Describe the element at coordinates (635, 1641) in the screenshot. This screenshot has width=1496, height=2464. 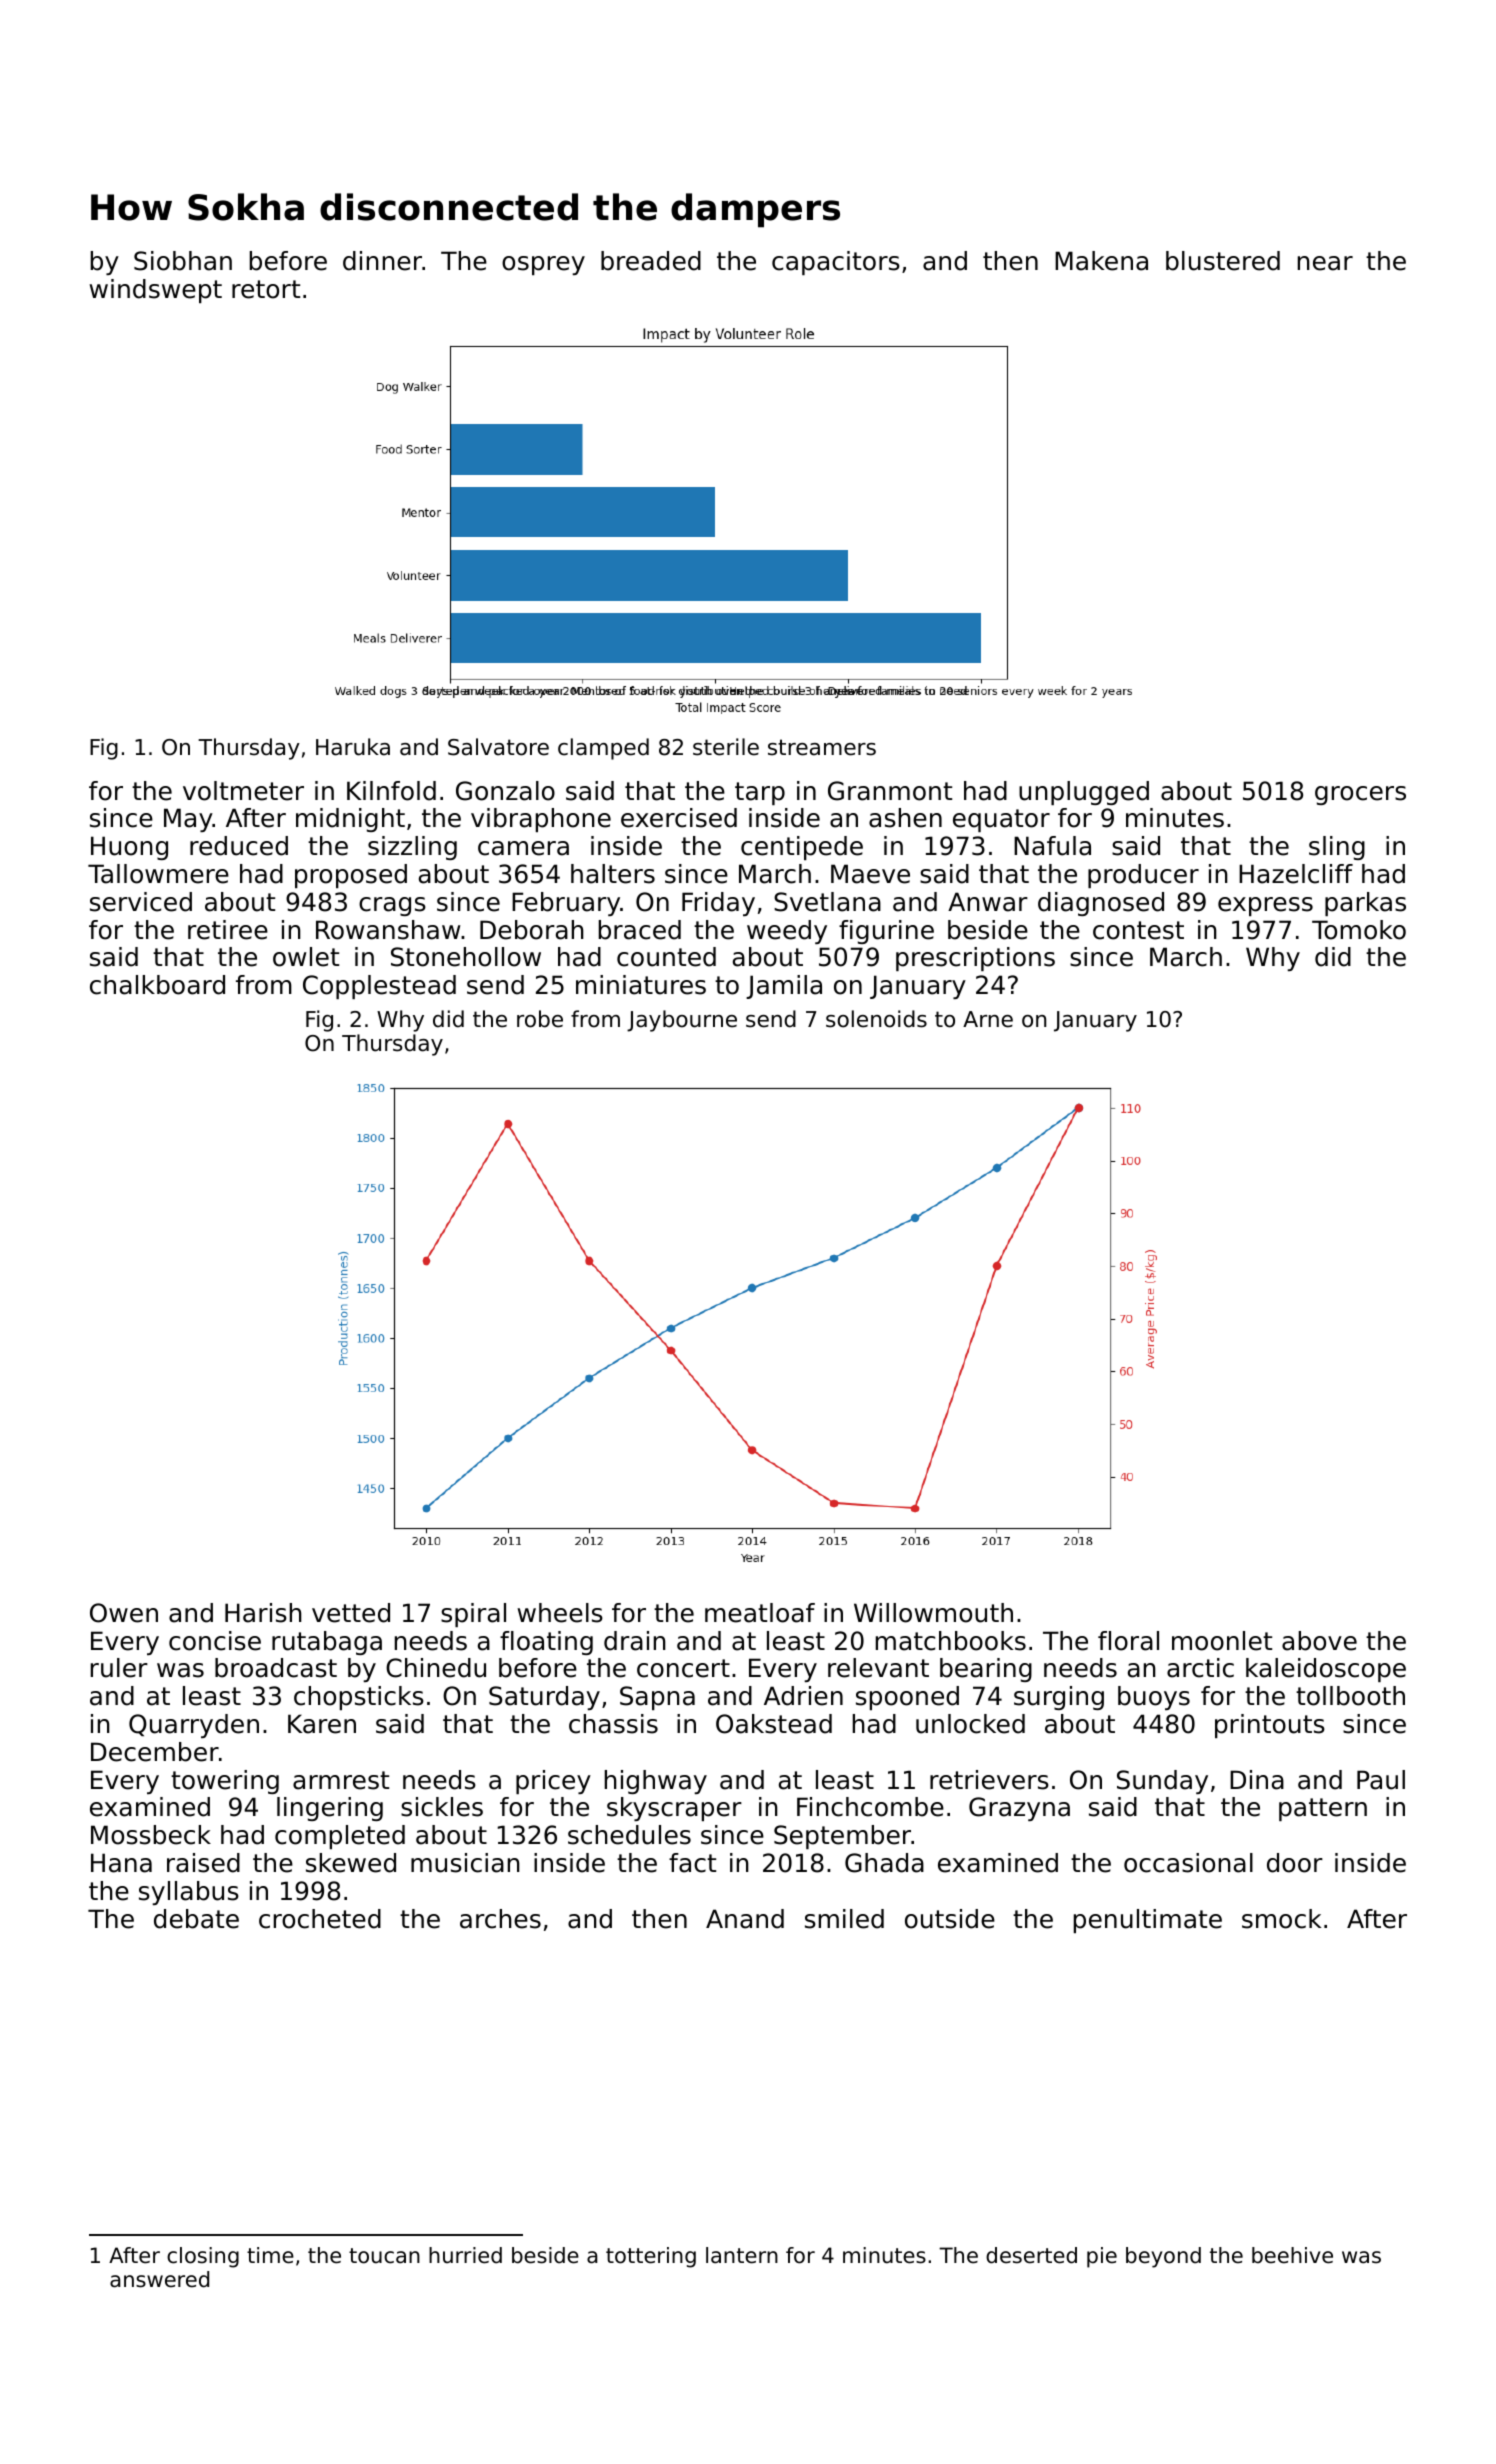
I see `drain` at that location.
